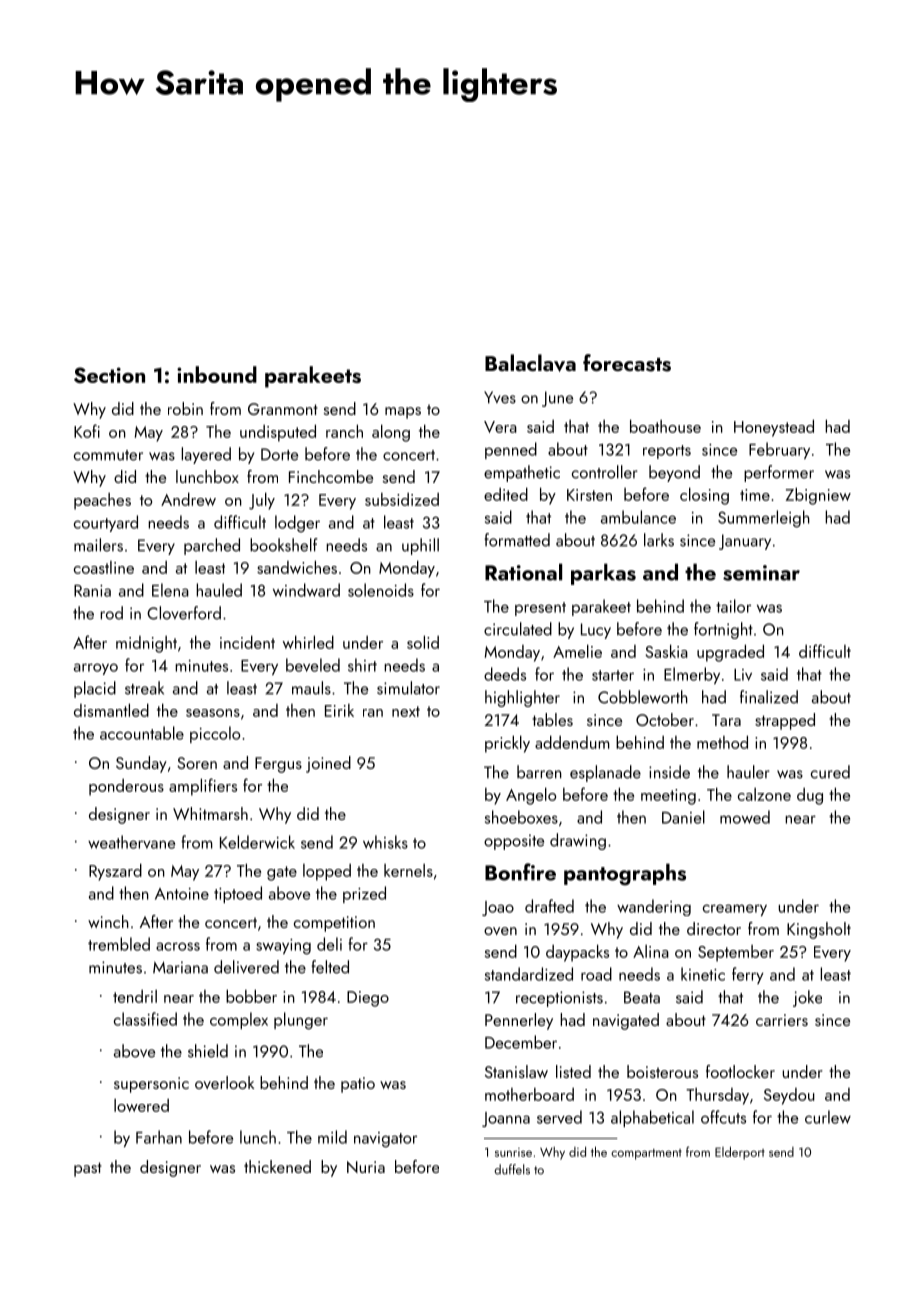 The height and width of the page is (1314, 924). Describe the element at coordinates (408, 870) in the page. I see `kernels` at that location.
